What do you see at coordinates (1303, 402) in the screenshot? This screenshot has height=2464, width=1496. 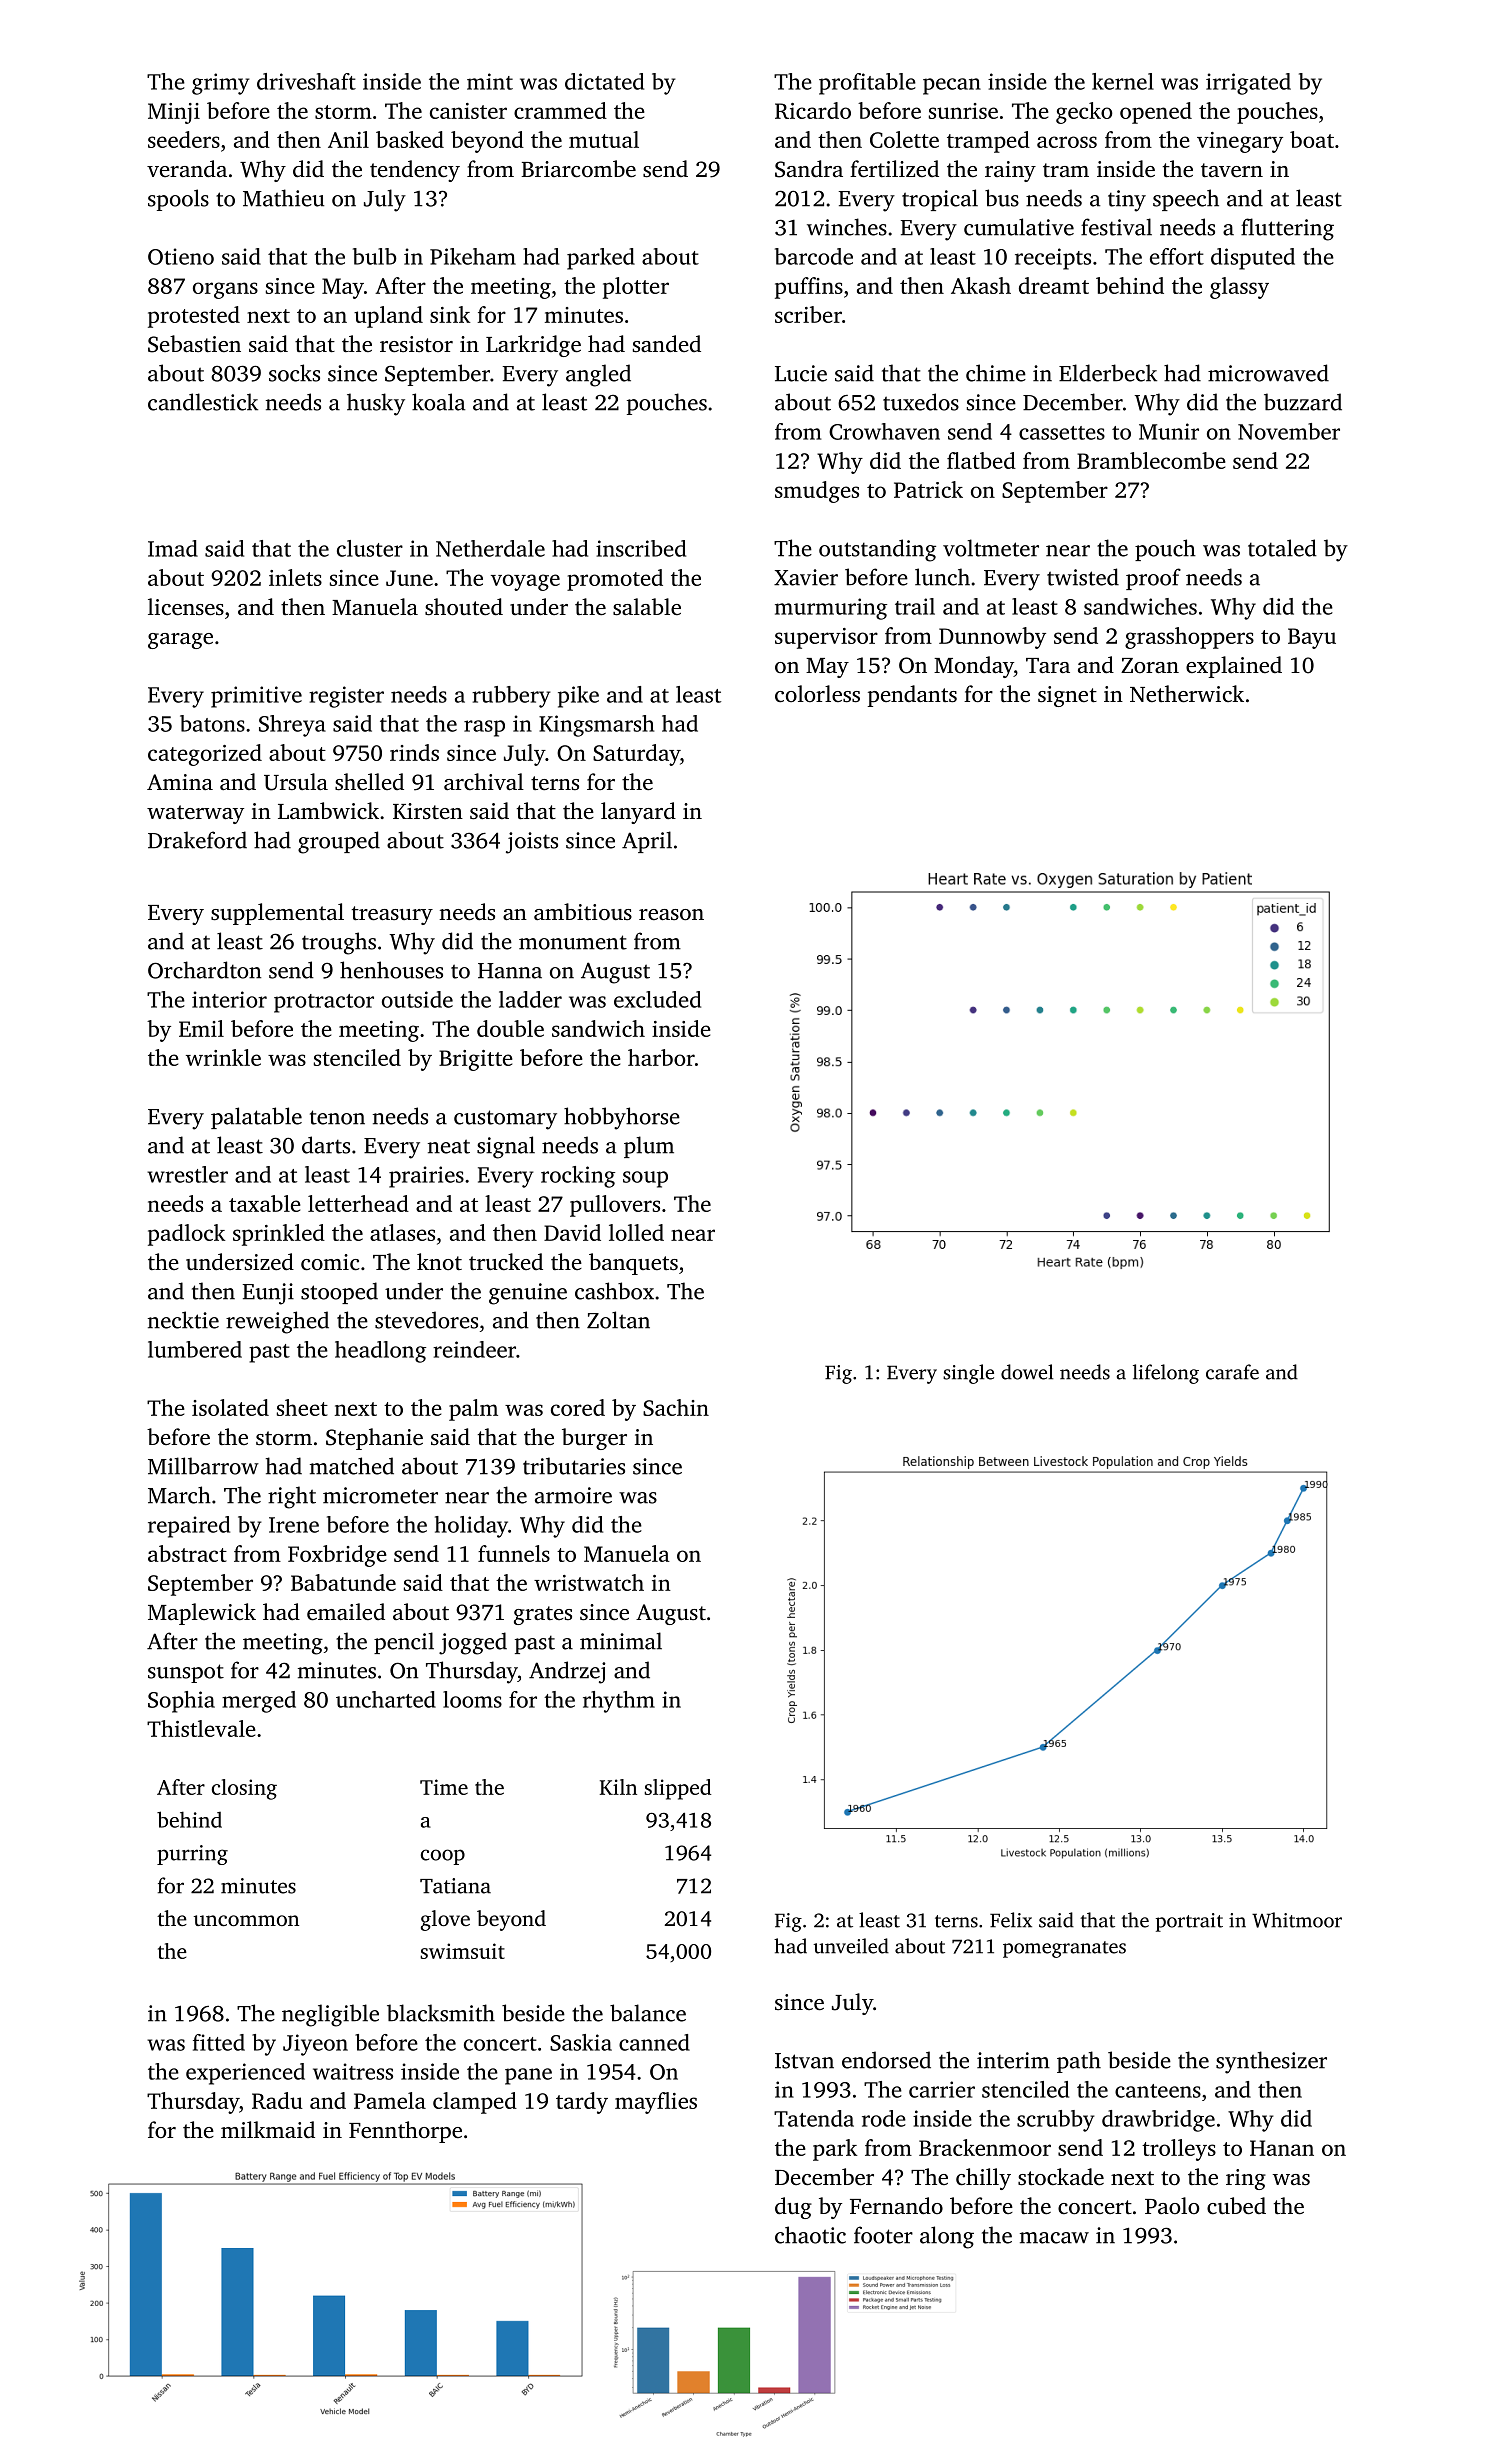 I see `buzzard` at bounding box center [1303, 402].
